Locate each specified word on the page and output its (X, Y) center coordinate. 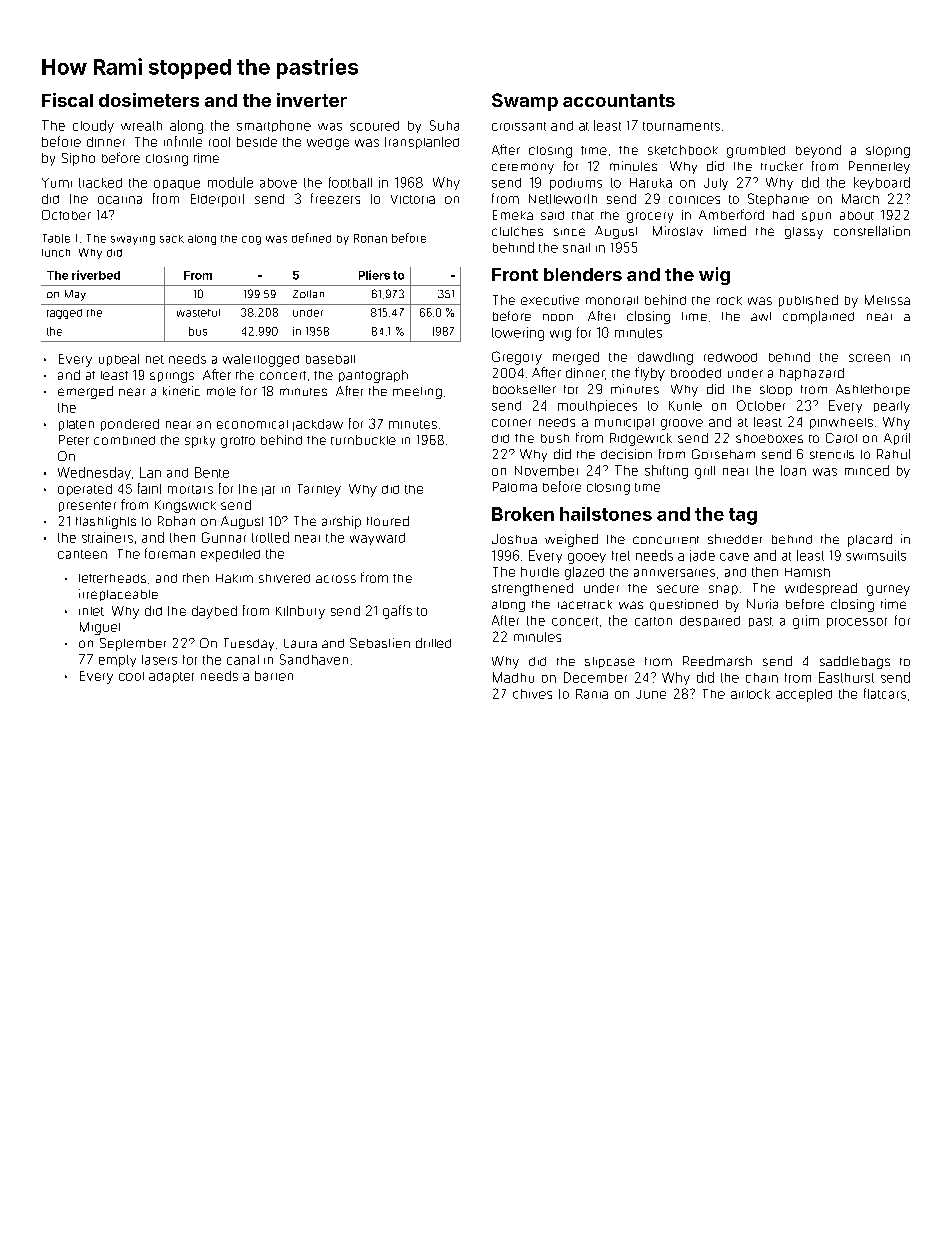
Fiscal (67, 100)
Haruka (651, 183)
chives (532, 694)
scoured (374, 126)
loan (793, 470)
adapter (171, 677)
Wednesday (94, 473)
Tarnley (319, 490)
